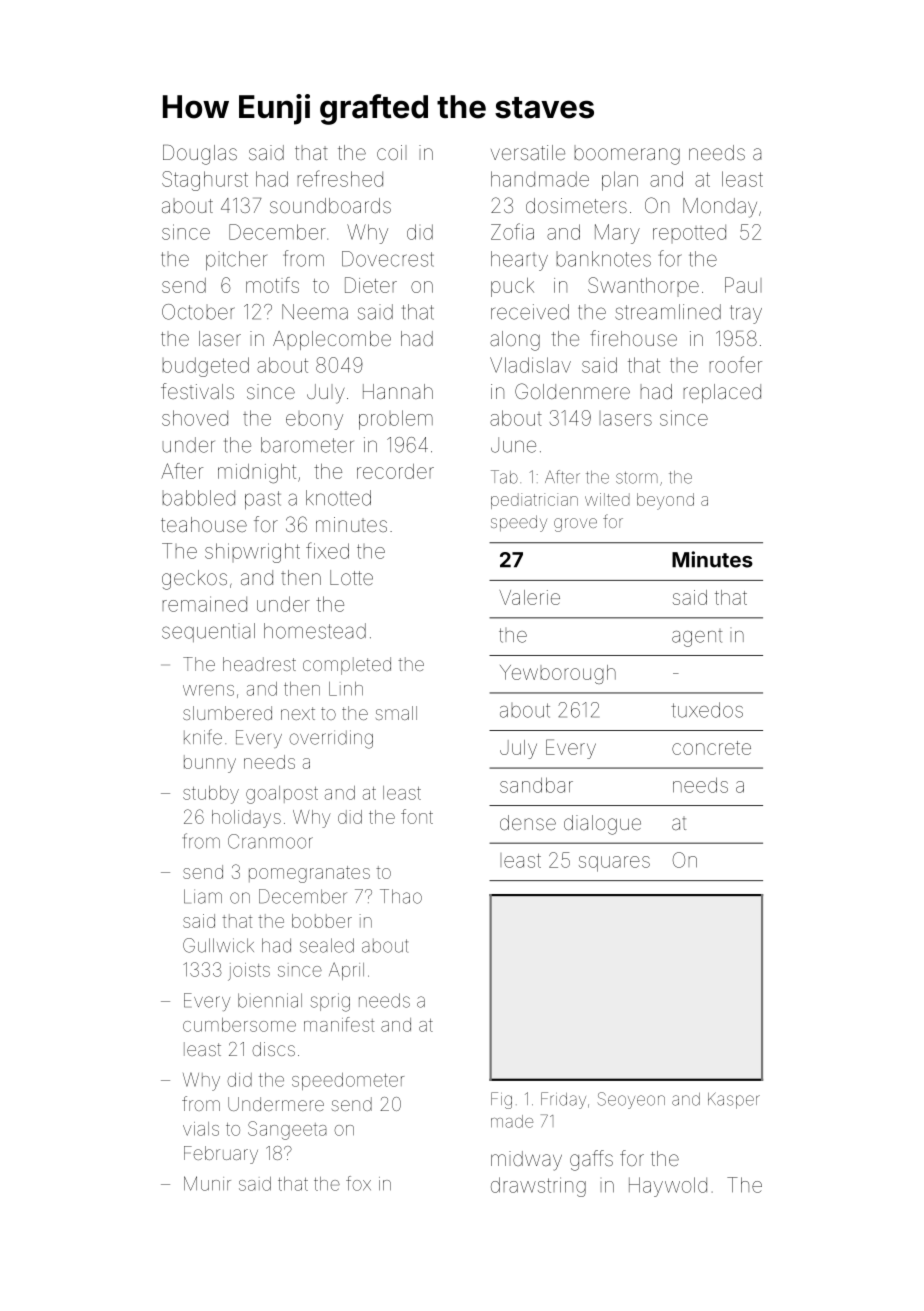 The height and width of the screenshot is (1311, 924). I want to click on dialogue, so click(602, 825).
